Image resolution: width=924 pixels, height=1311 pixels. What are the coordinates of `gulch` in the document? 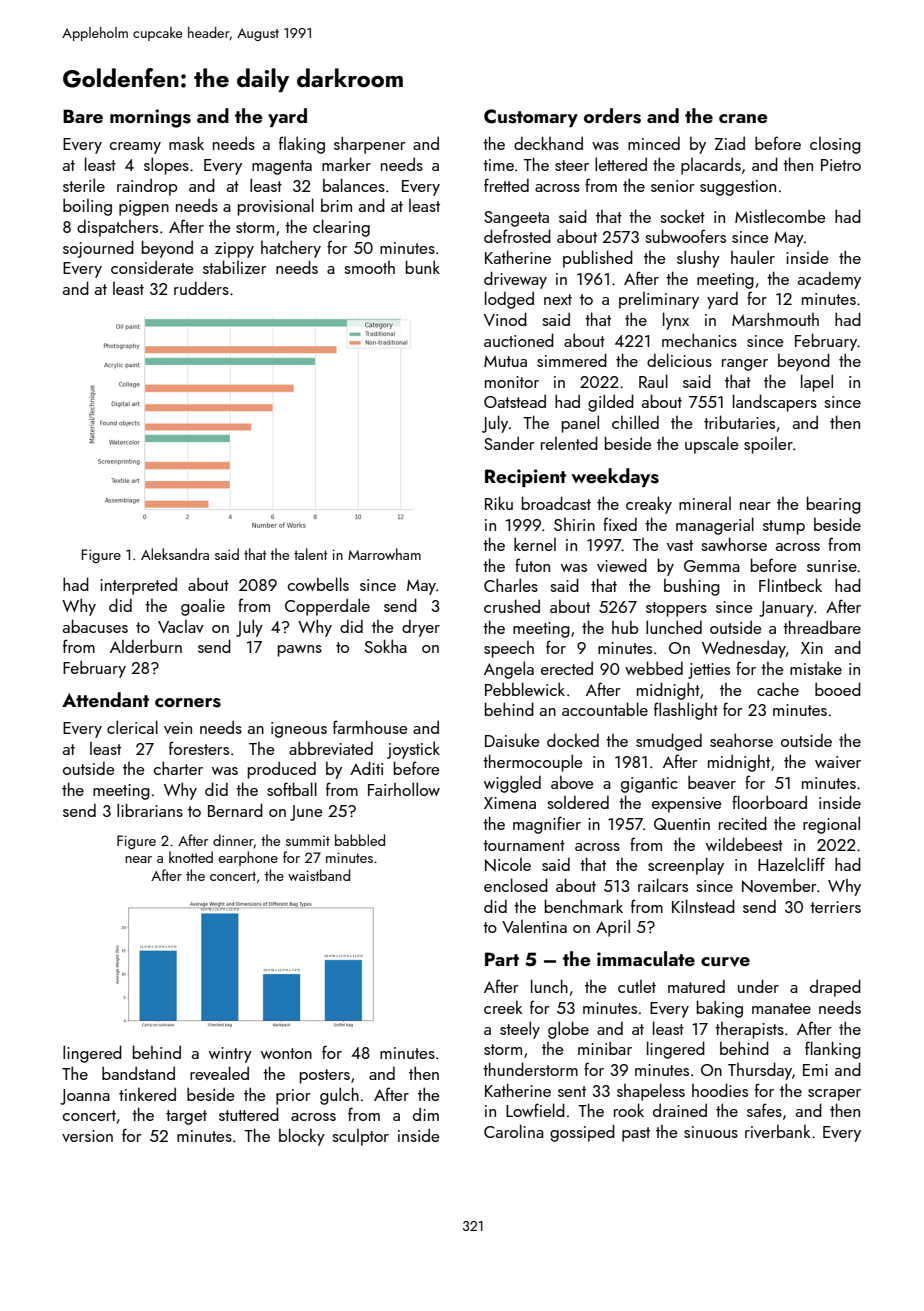 It's located at (339, 1096).
